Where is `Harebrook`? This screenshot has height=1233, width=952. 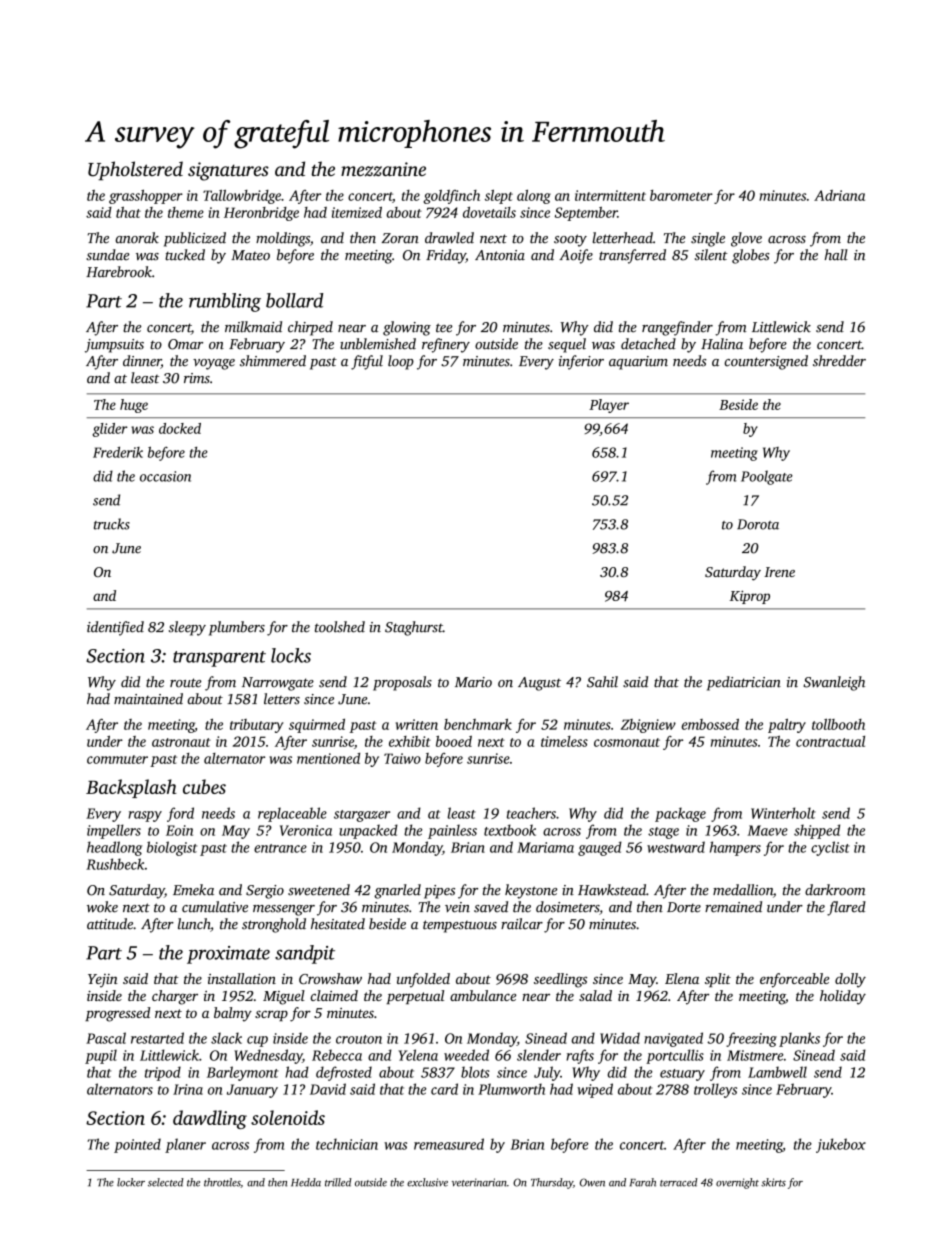
Harebrook is located at coordinates (119, 272).
